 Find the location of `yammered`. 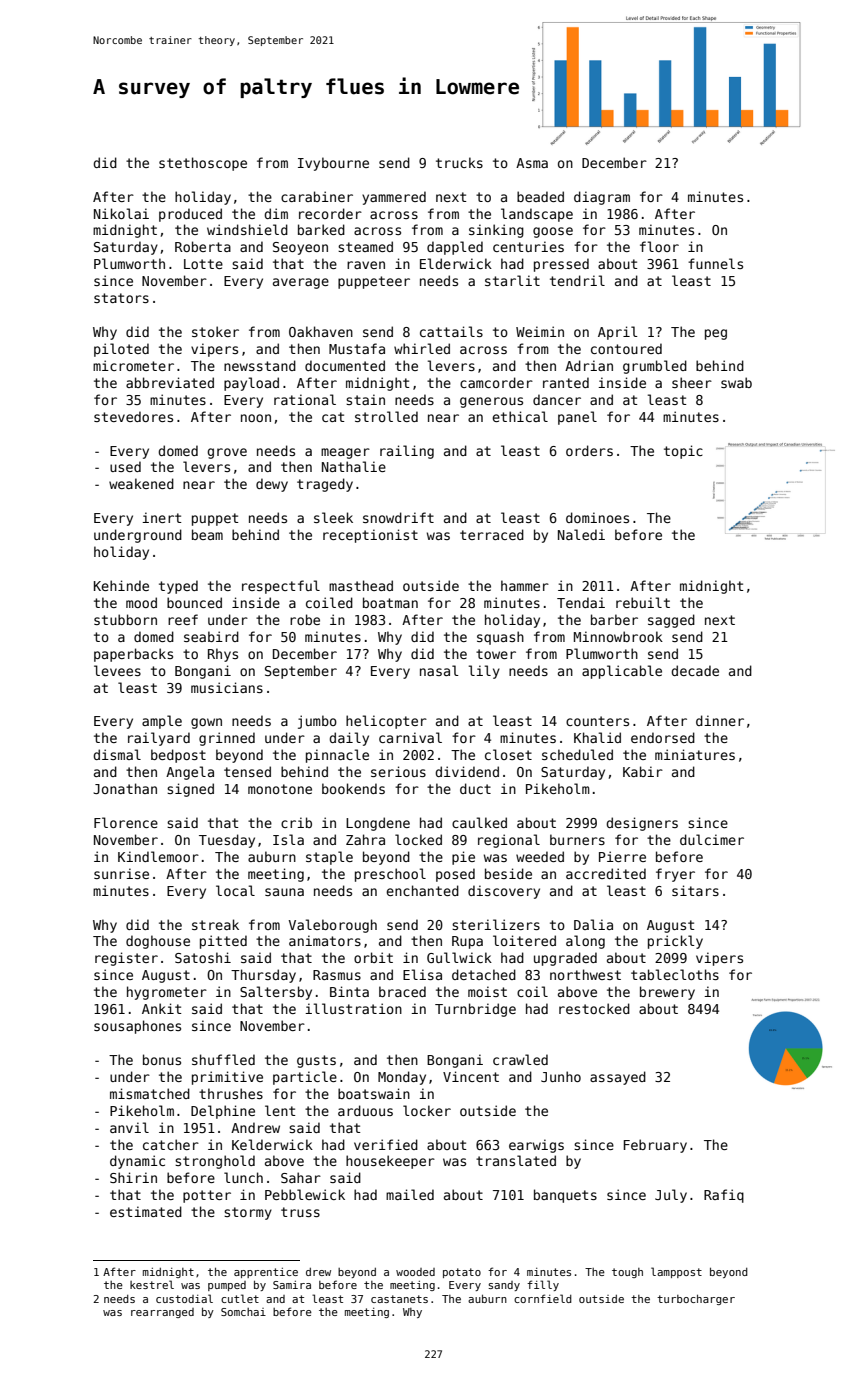

yammered is located at coordinates (394, 198).
